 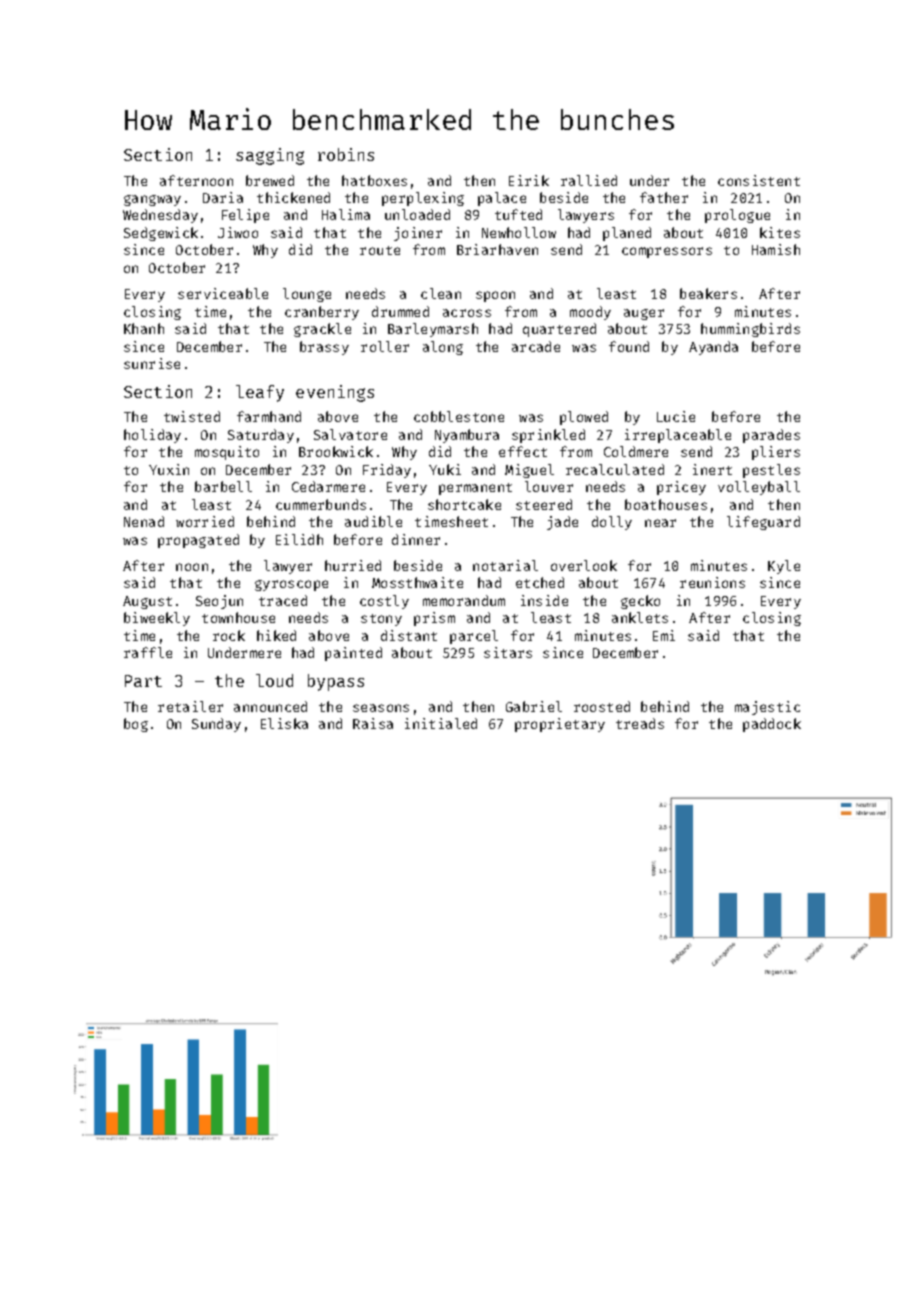 What do you see at coordinates (759, 488) in the screenshot?
I see `volleyball` at bounding box center [759, 488].
